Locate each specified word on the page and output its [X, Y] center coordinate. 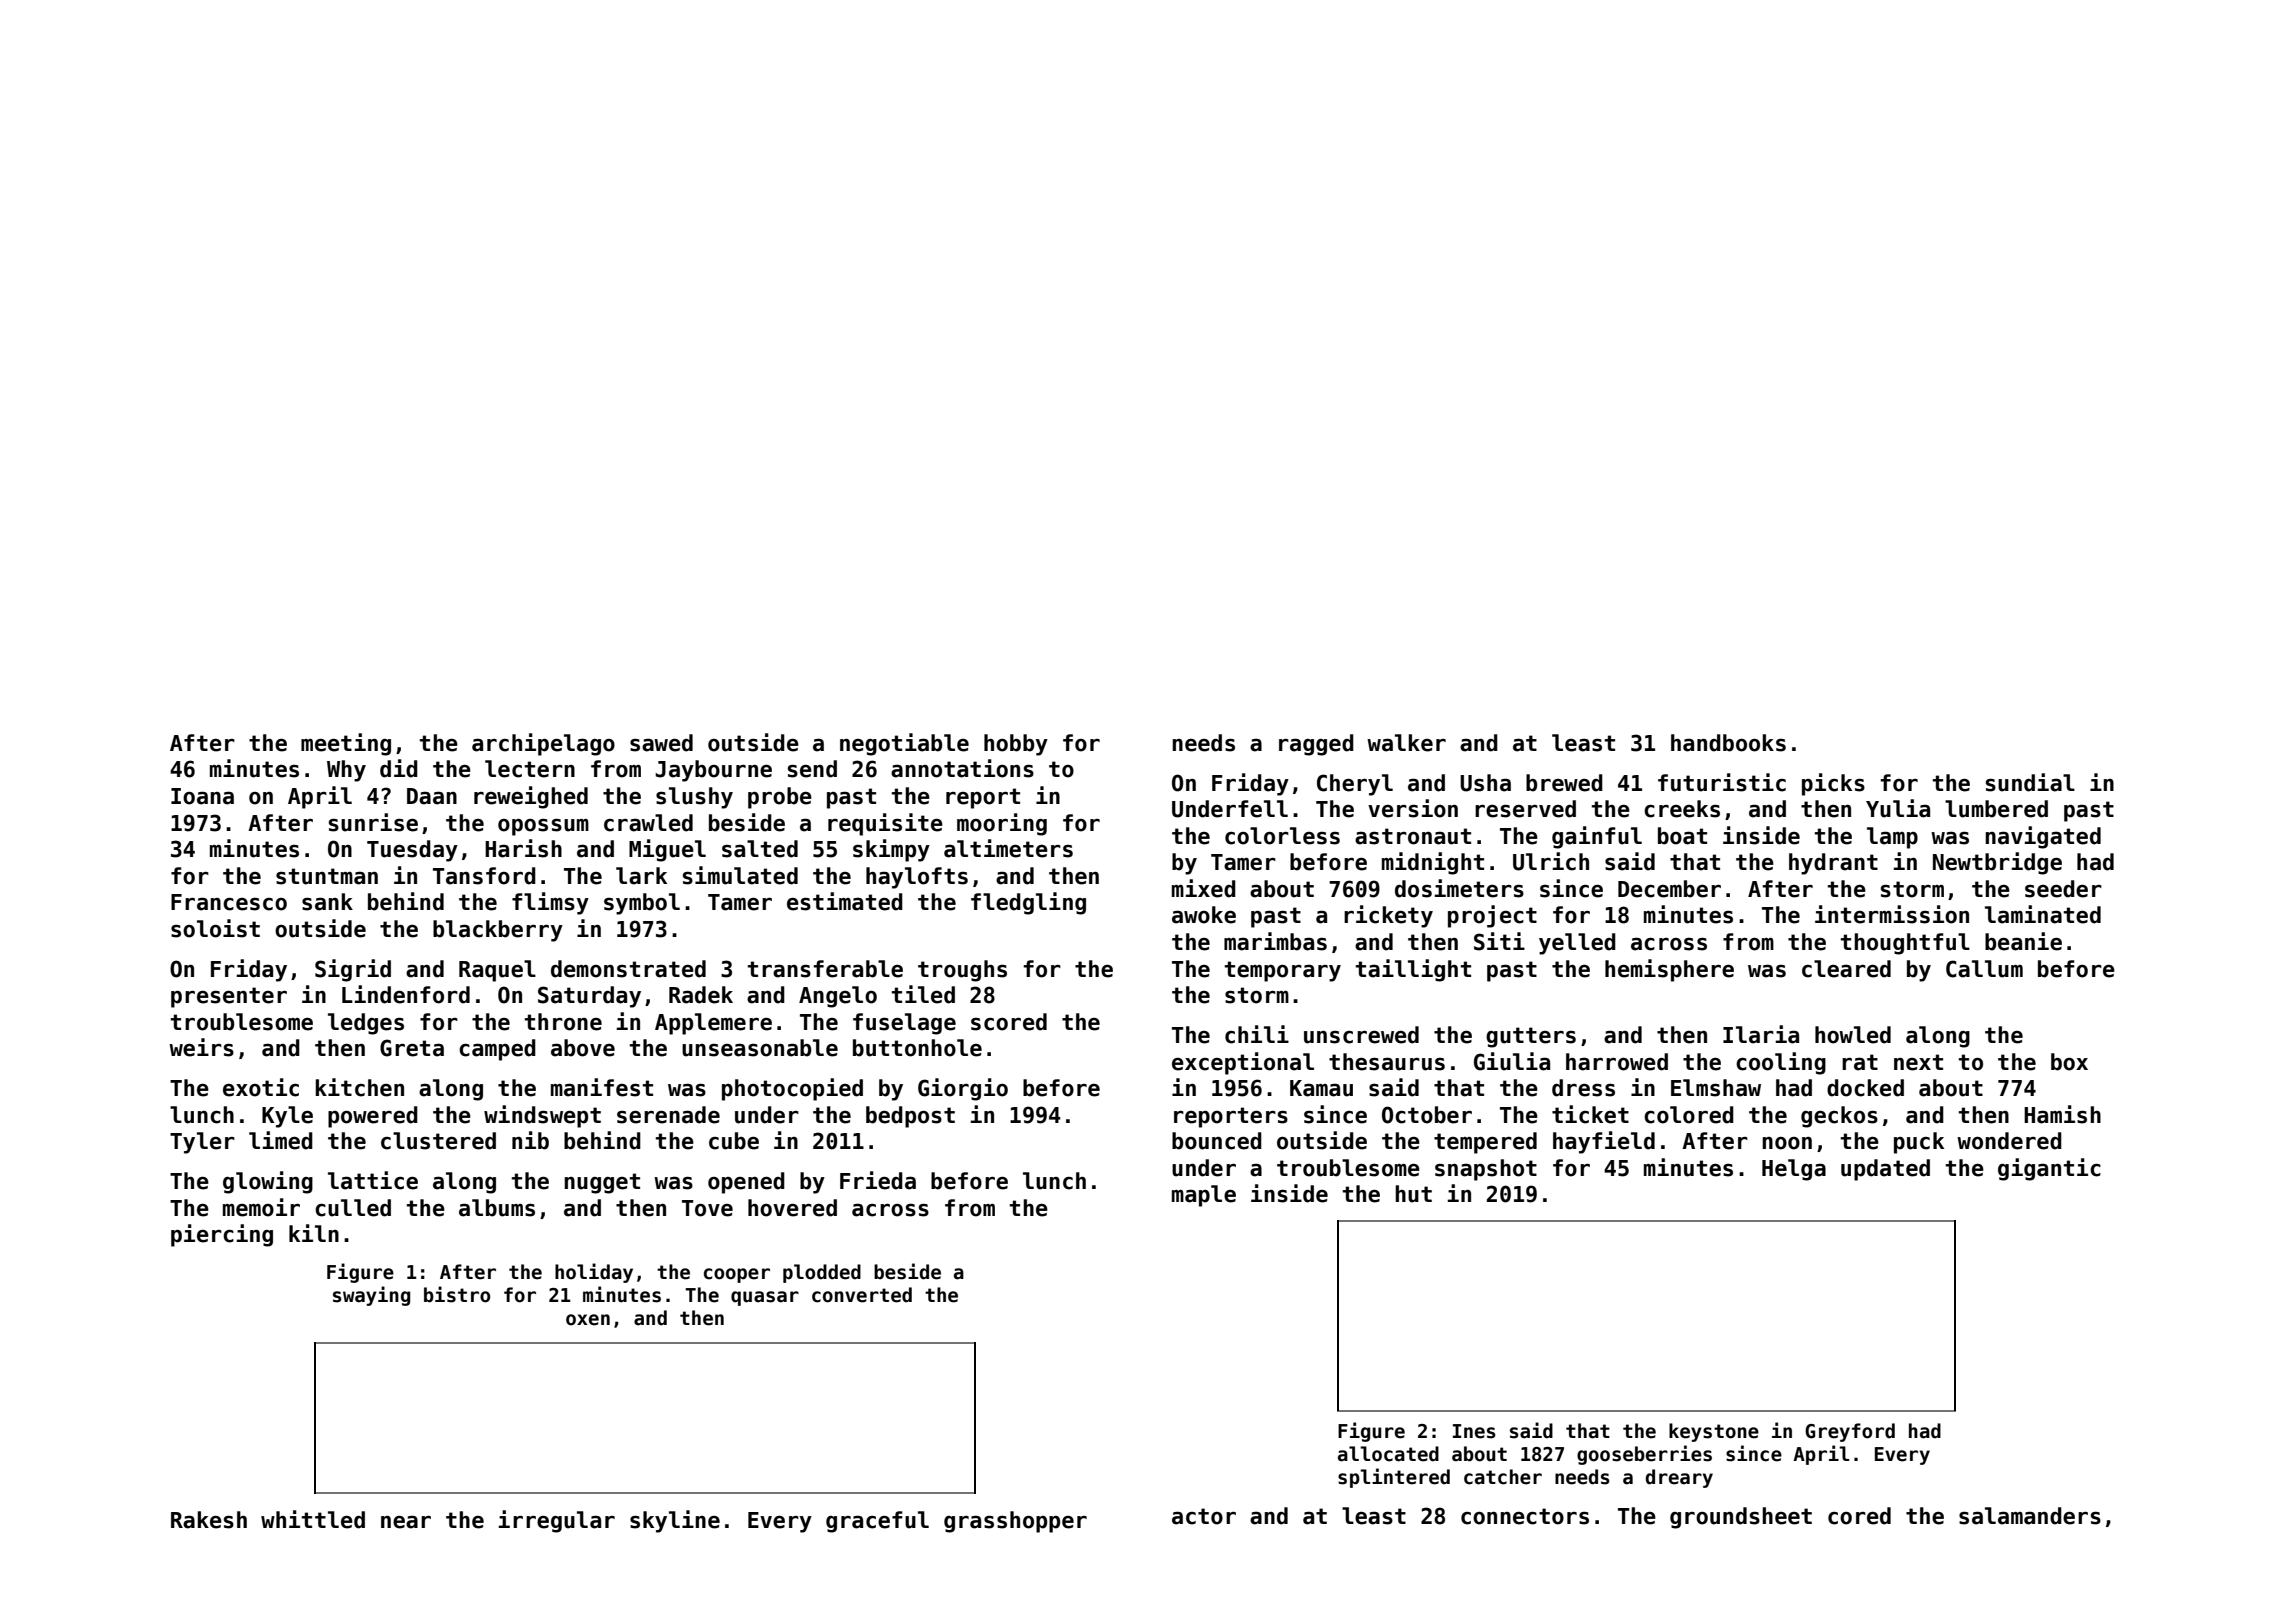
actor [1204, 1516]
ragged [1316, 745]
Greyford [1850, 1432]
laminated [2043, 914]
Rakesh [209, 1520]
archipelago [543, 744]
